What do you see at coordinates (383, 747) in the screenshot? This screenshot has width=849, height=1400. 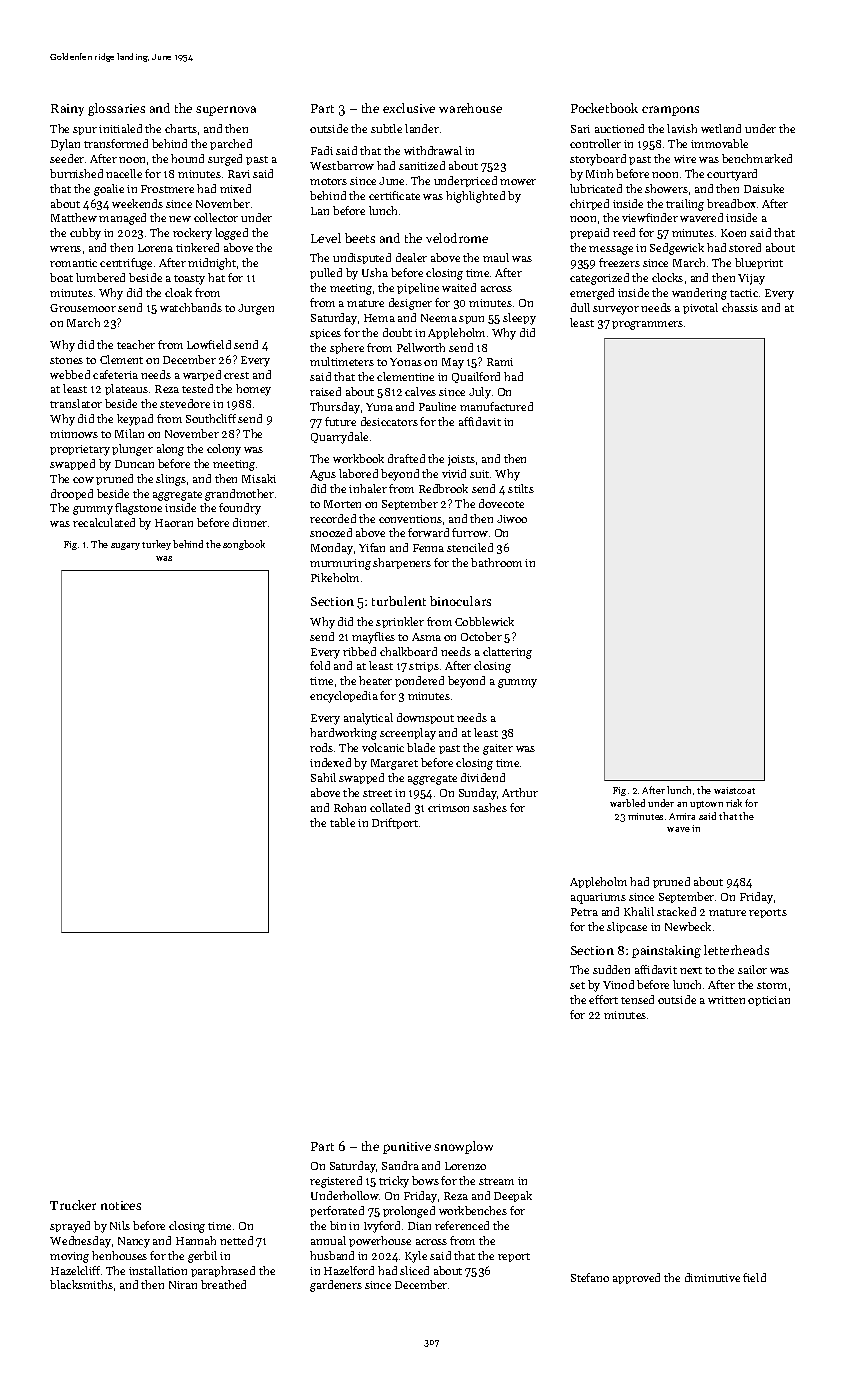 I see `volcanic` at bounding box center [383, 747].
